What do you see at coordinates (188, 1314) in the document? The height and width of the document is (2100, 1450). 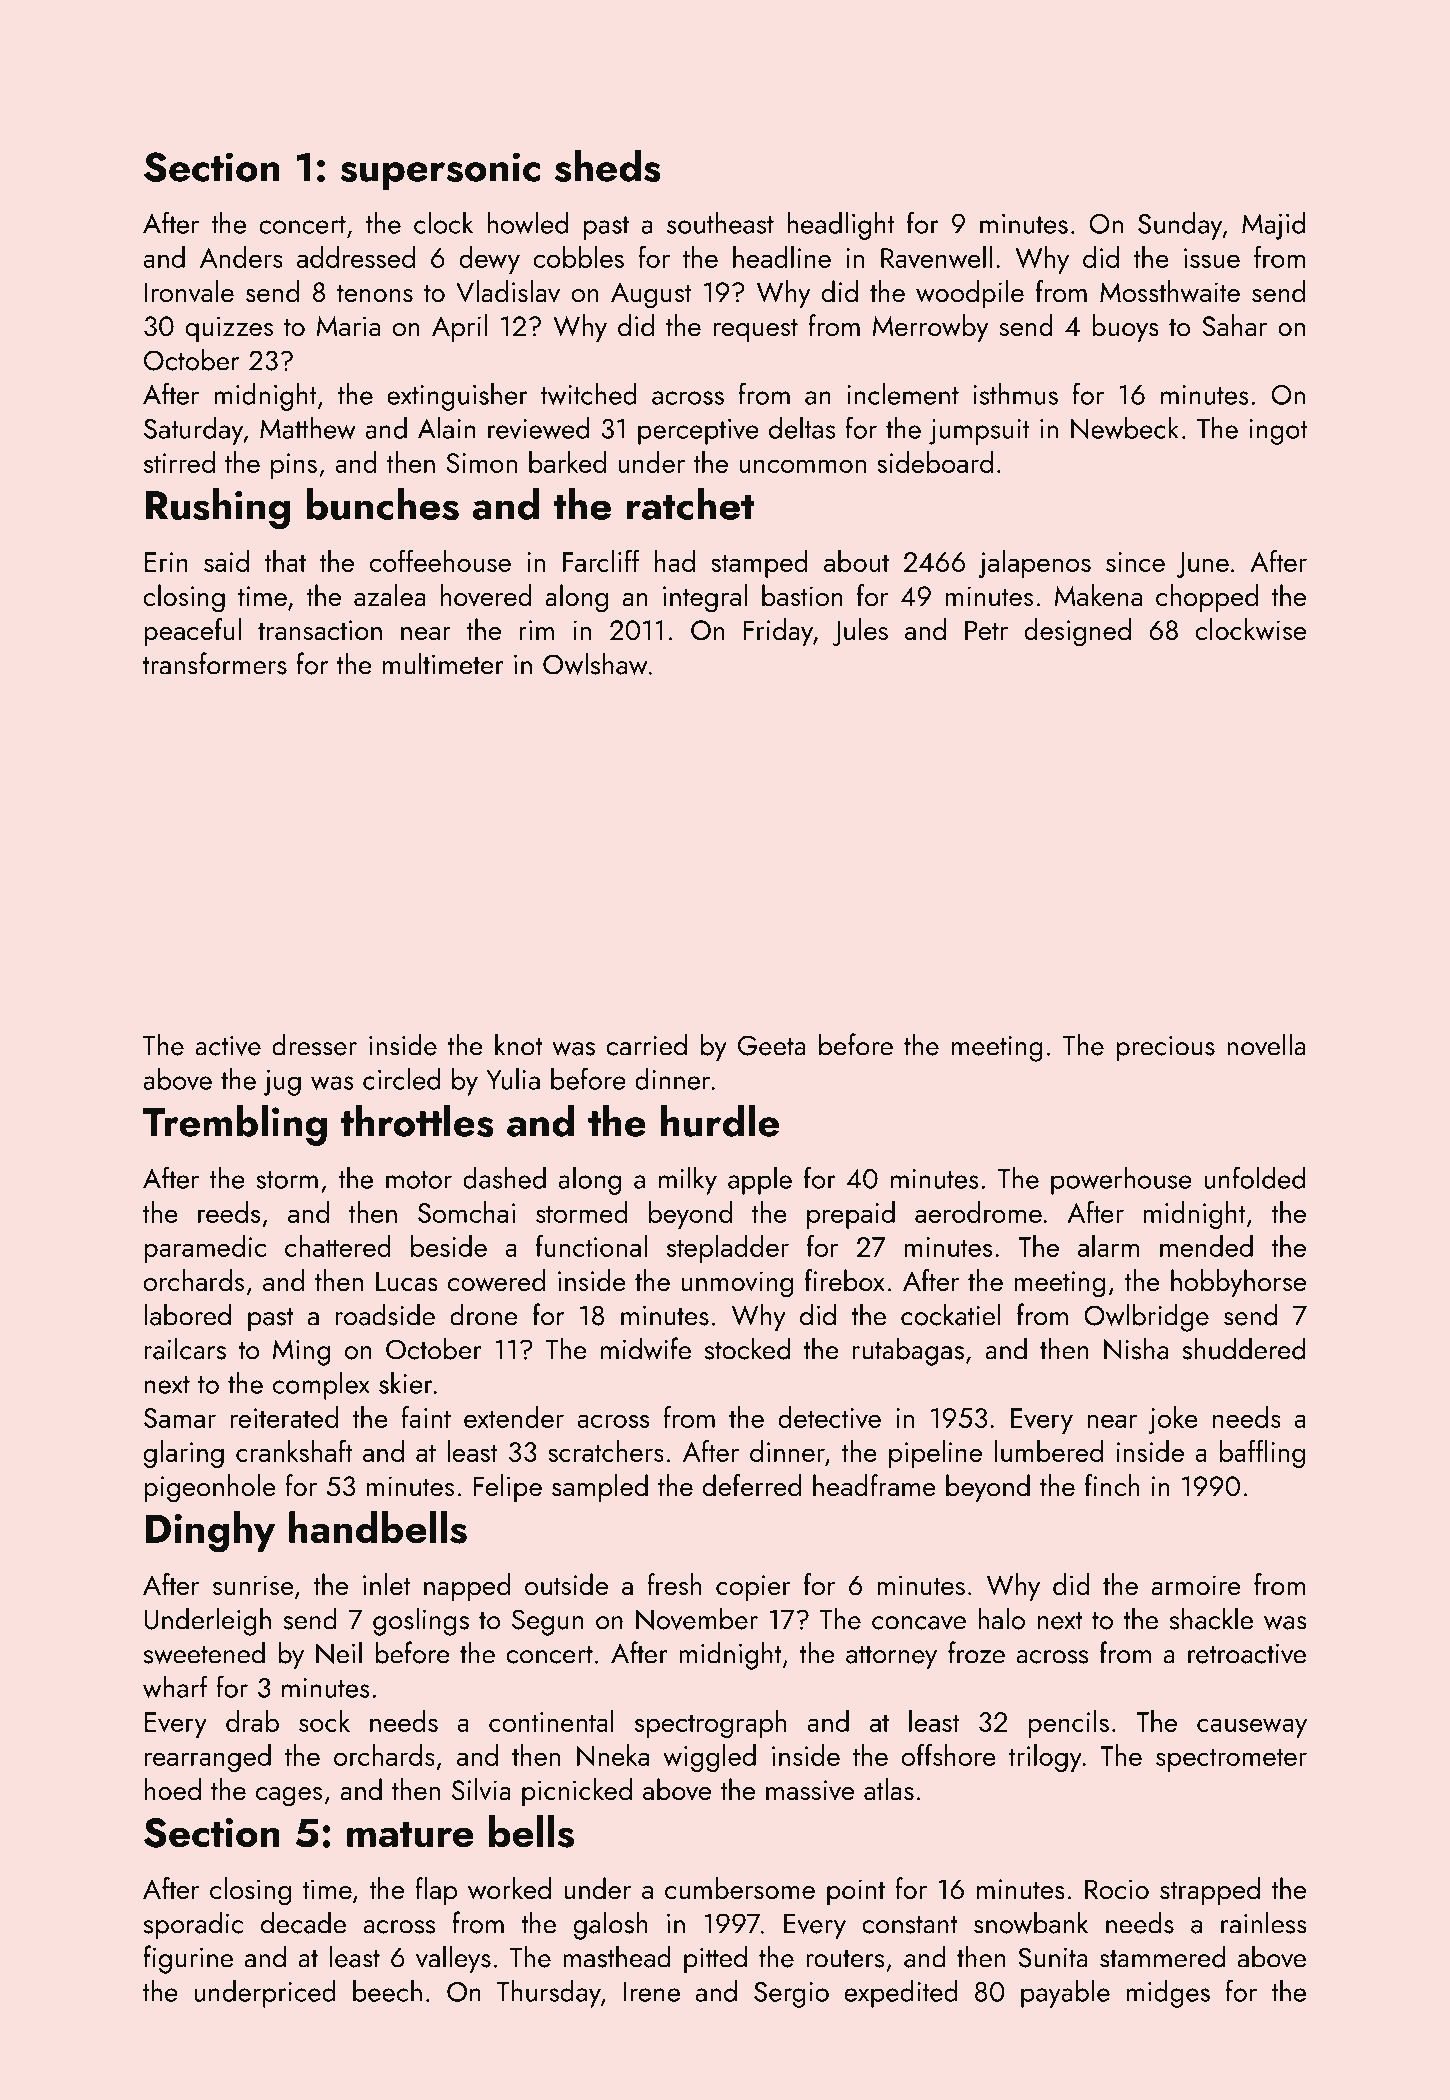 I see `labored` at bounding box center [188, 1314].
